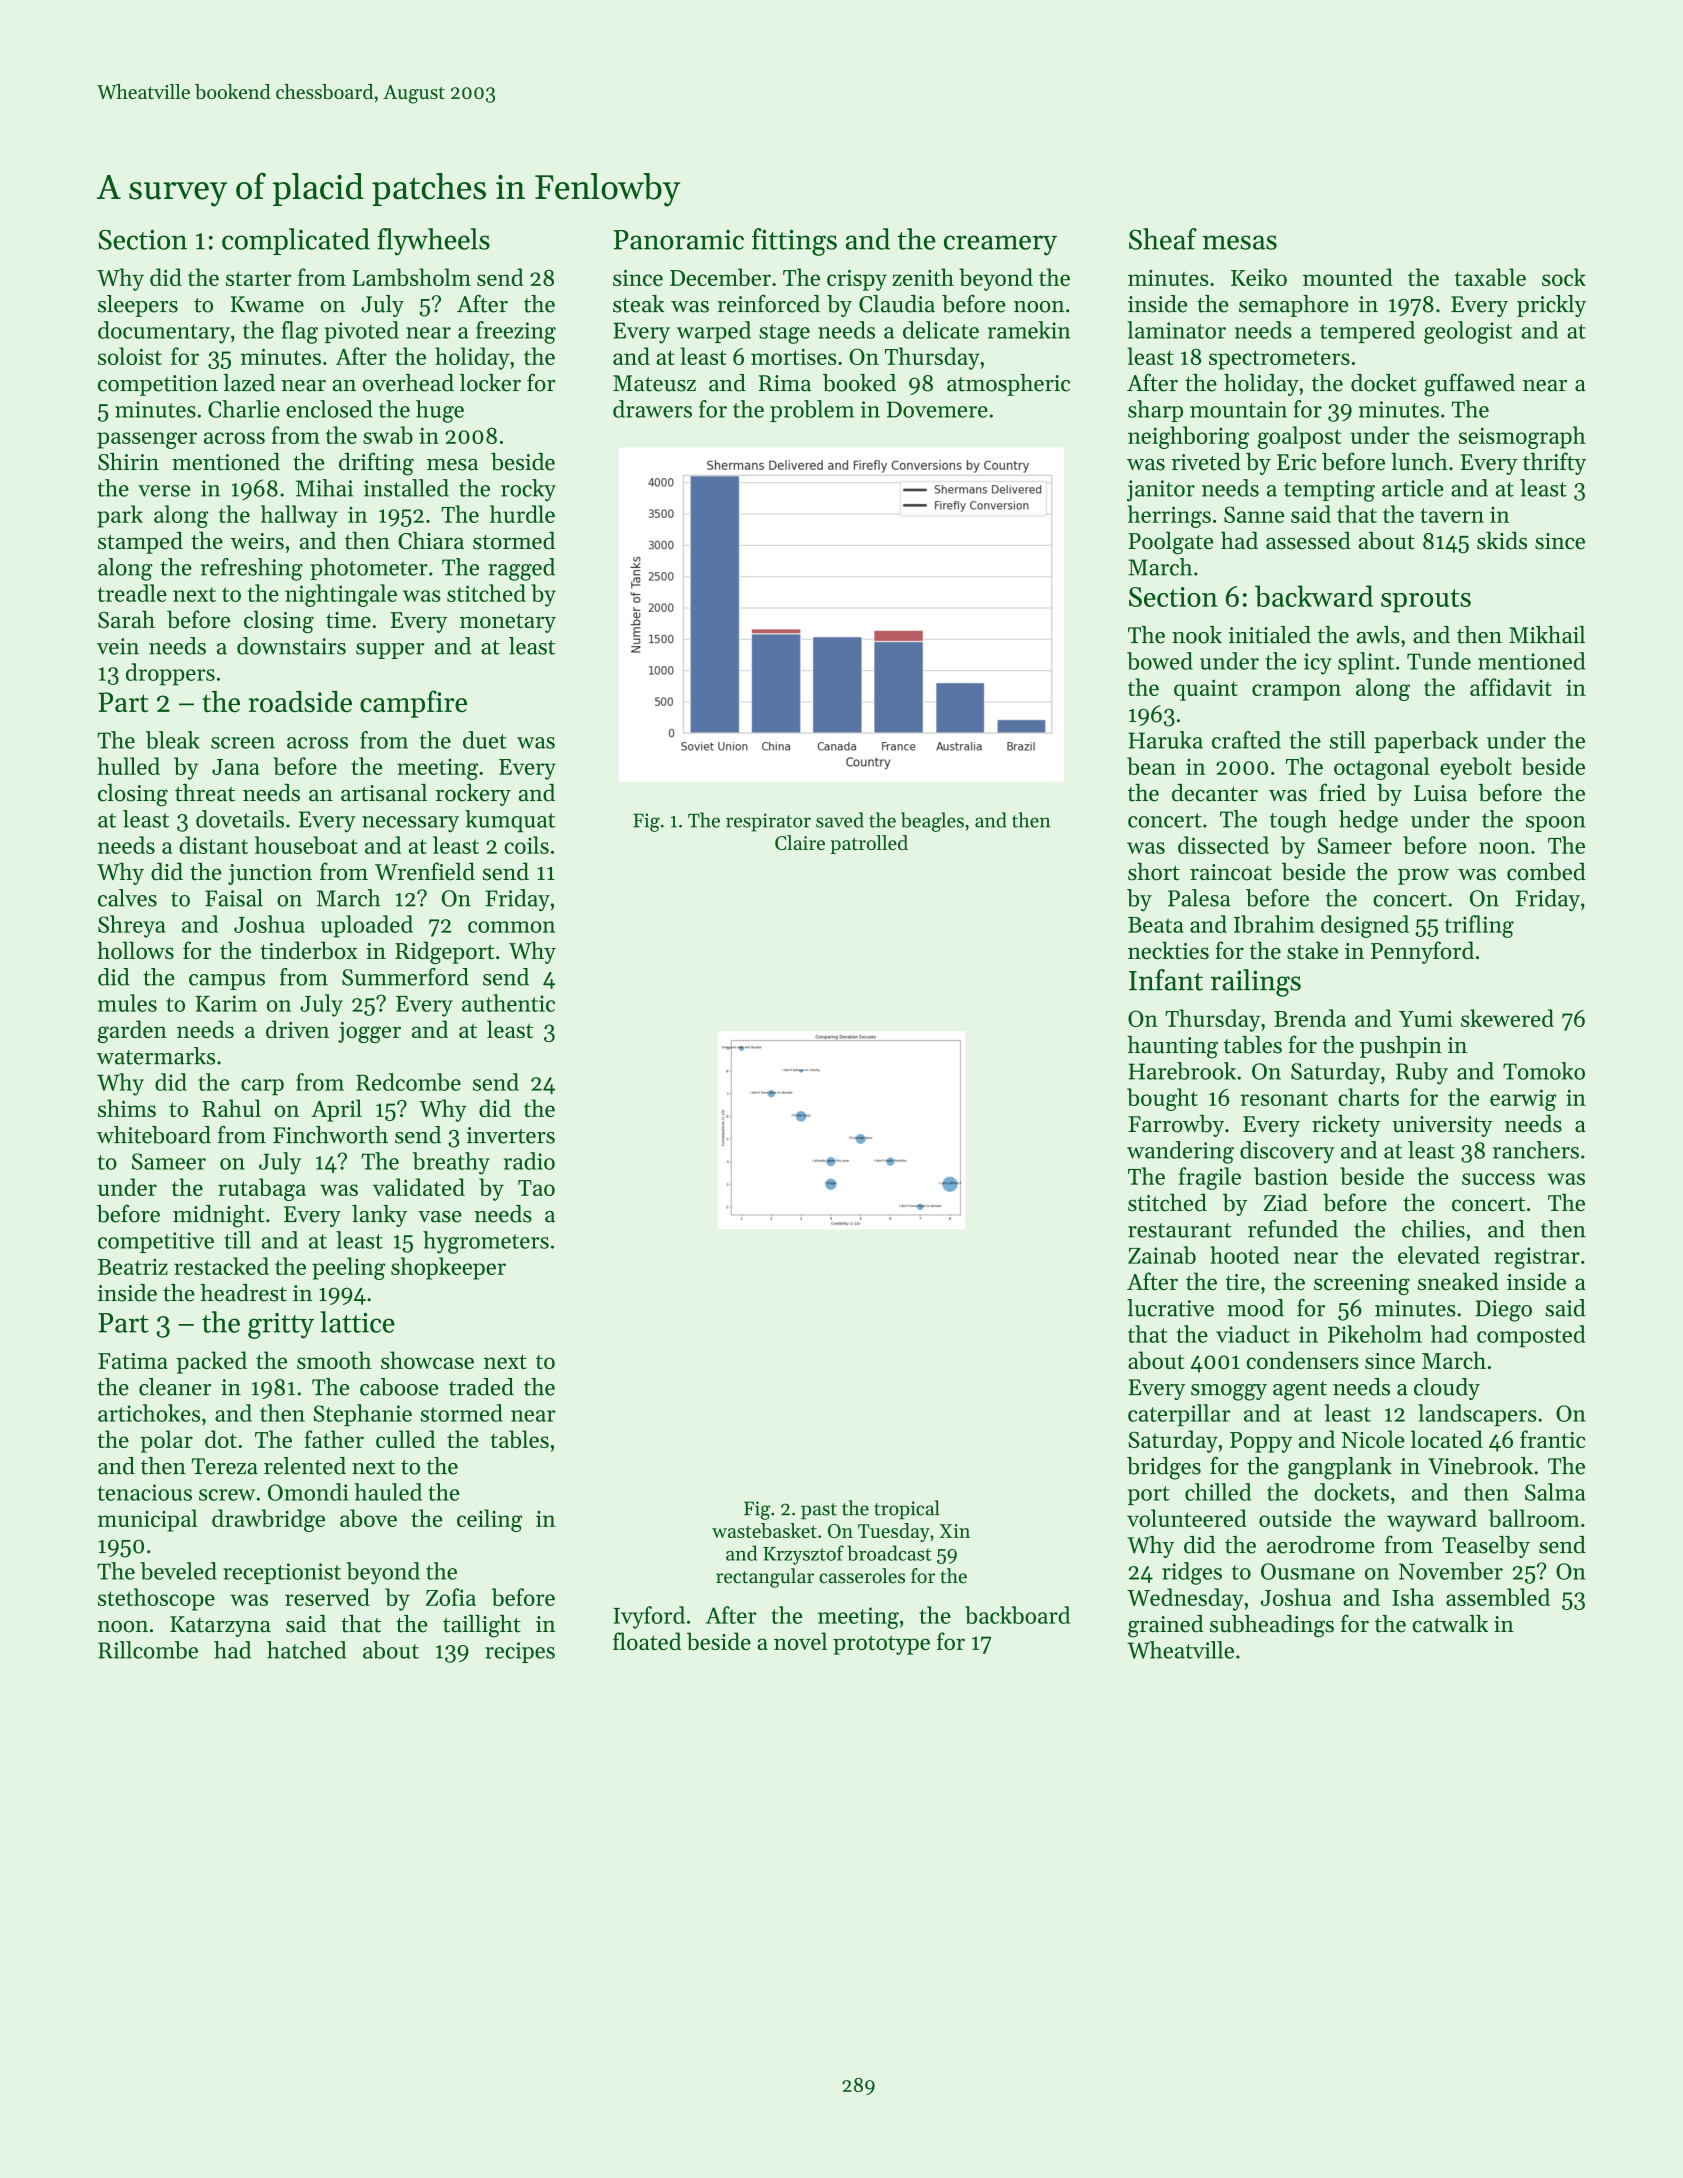  Describe the element at coordinates (1154, 871) in the screenshot. I see `short` at that location.
